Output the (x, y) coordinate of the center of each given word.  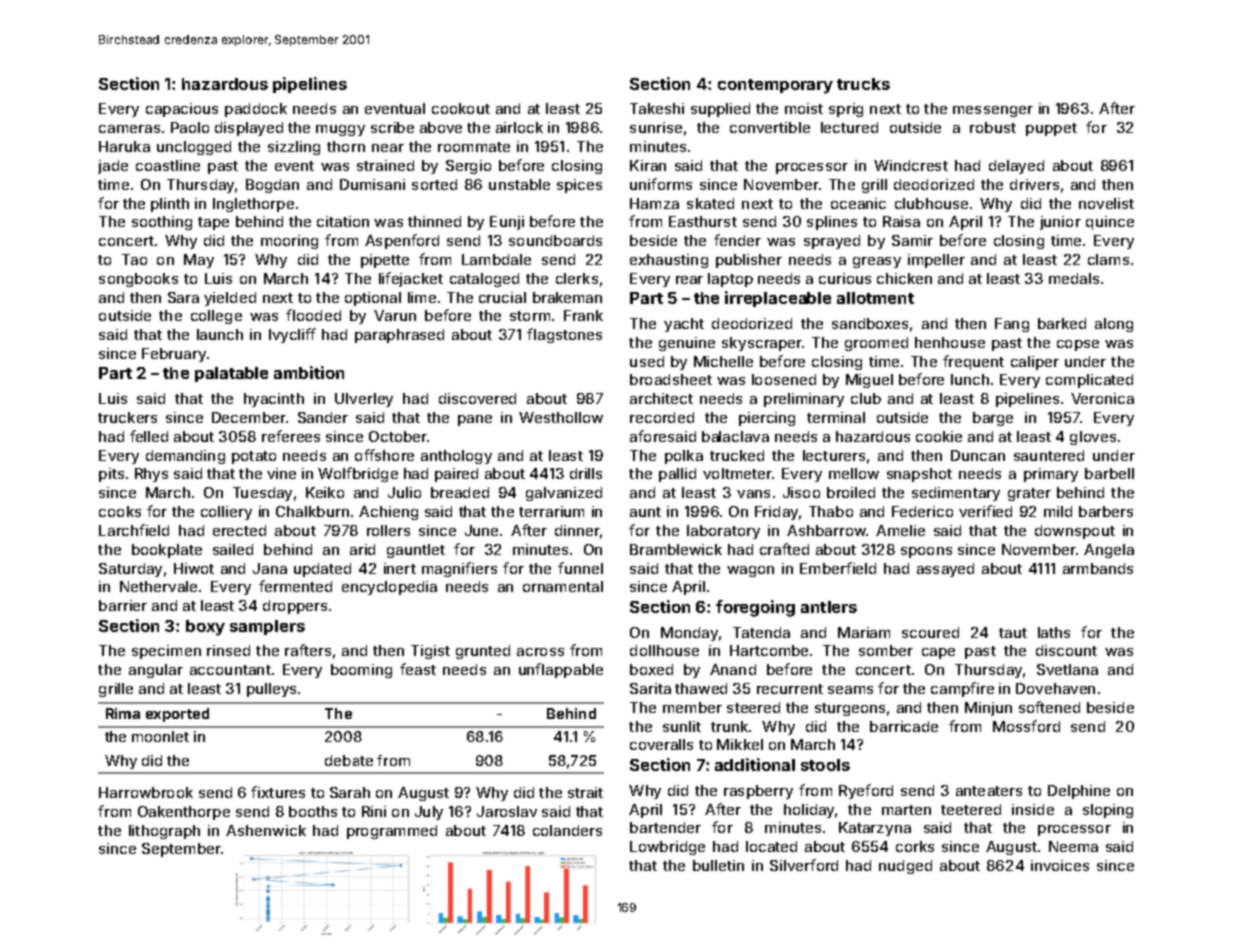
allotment (875, 298)
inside (1033, 809)
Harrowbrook (146, 792)
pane (475, 420)
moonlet (160, 736)
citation (343, 221)
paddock (256, 110)
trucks (863, 84)
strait (585, 792)
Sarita (650, 688)
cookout (461, 108)
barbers (1106, 511)
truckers (127, 417)
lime (422, 297)
